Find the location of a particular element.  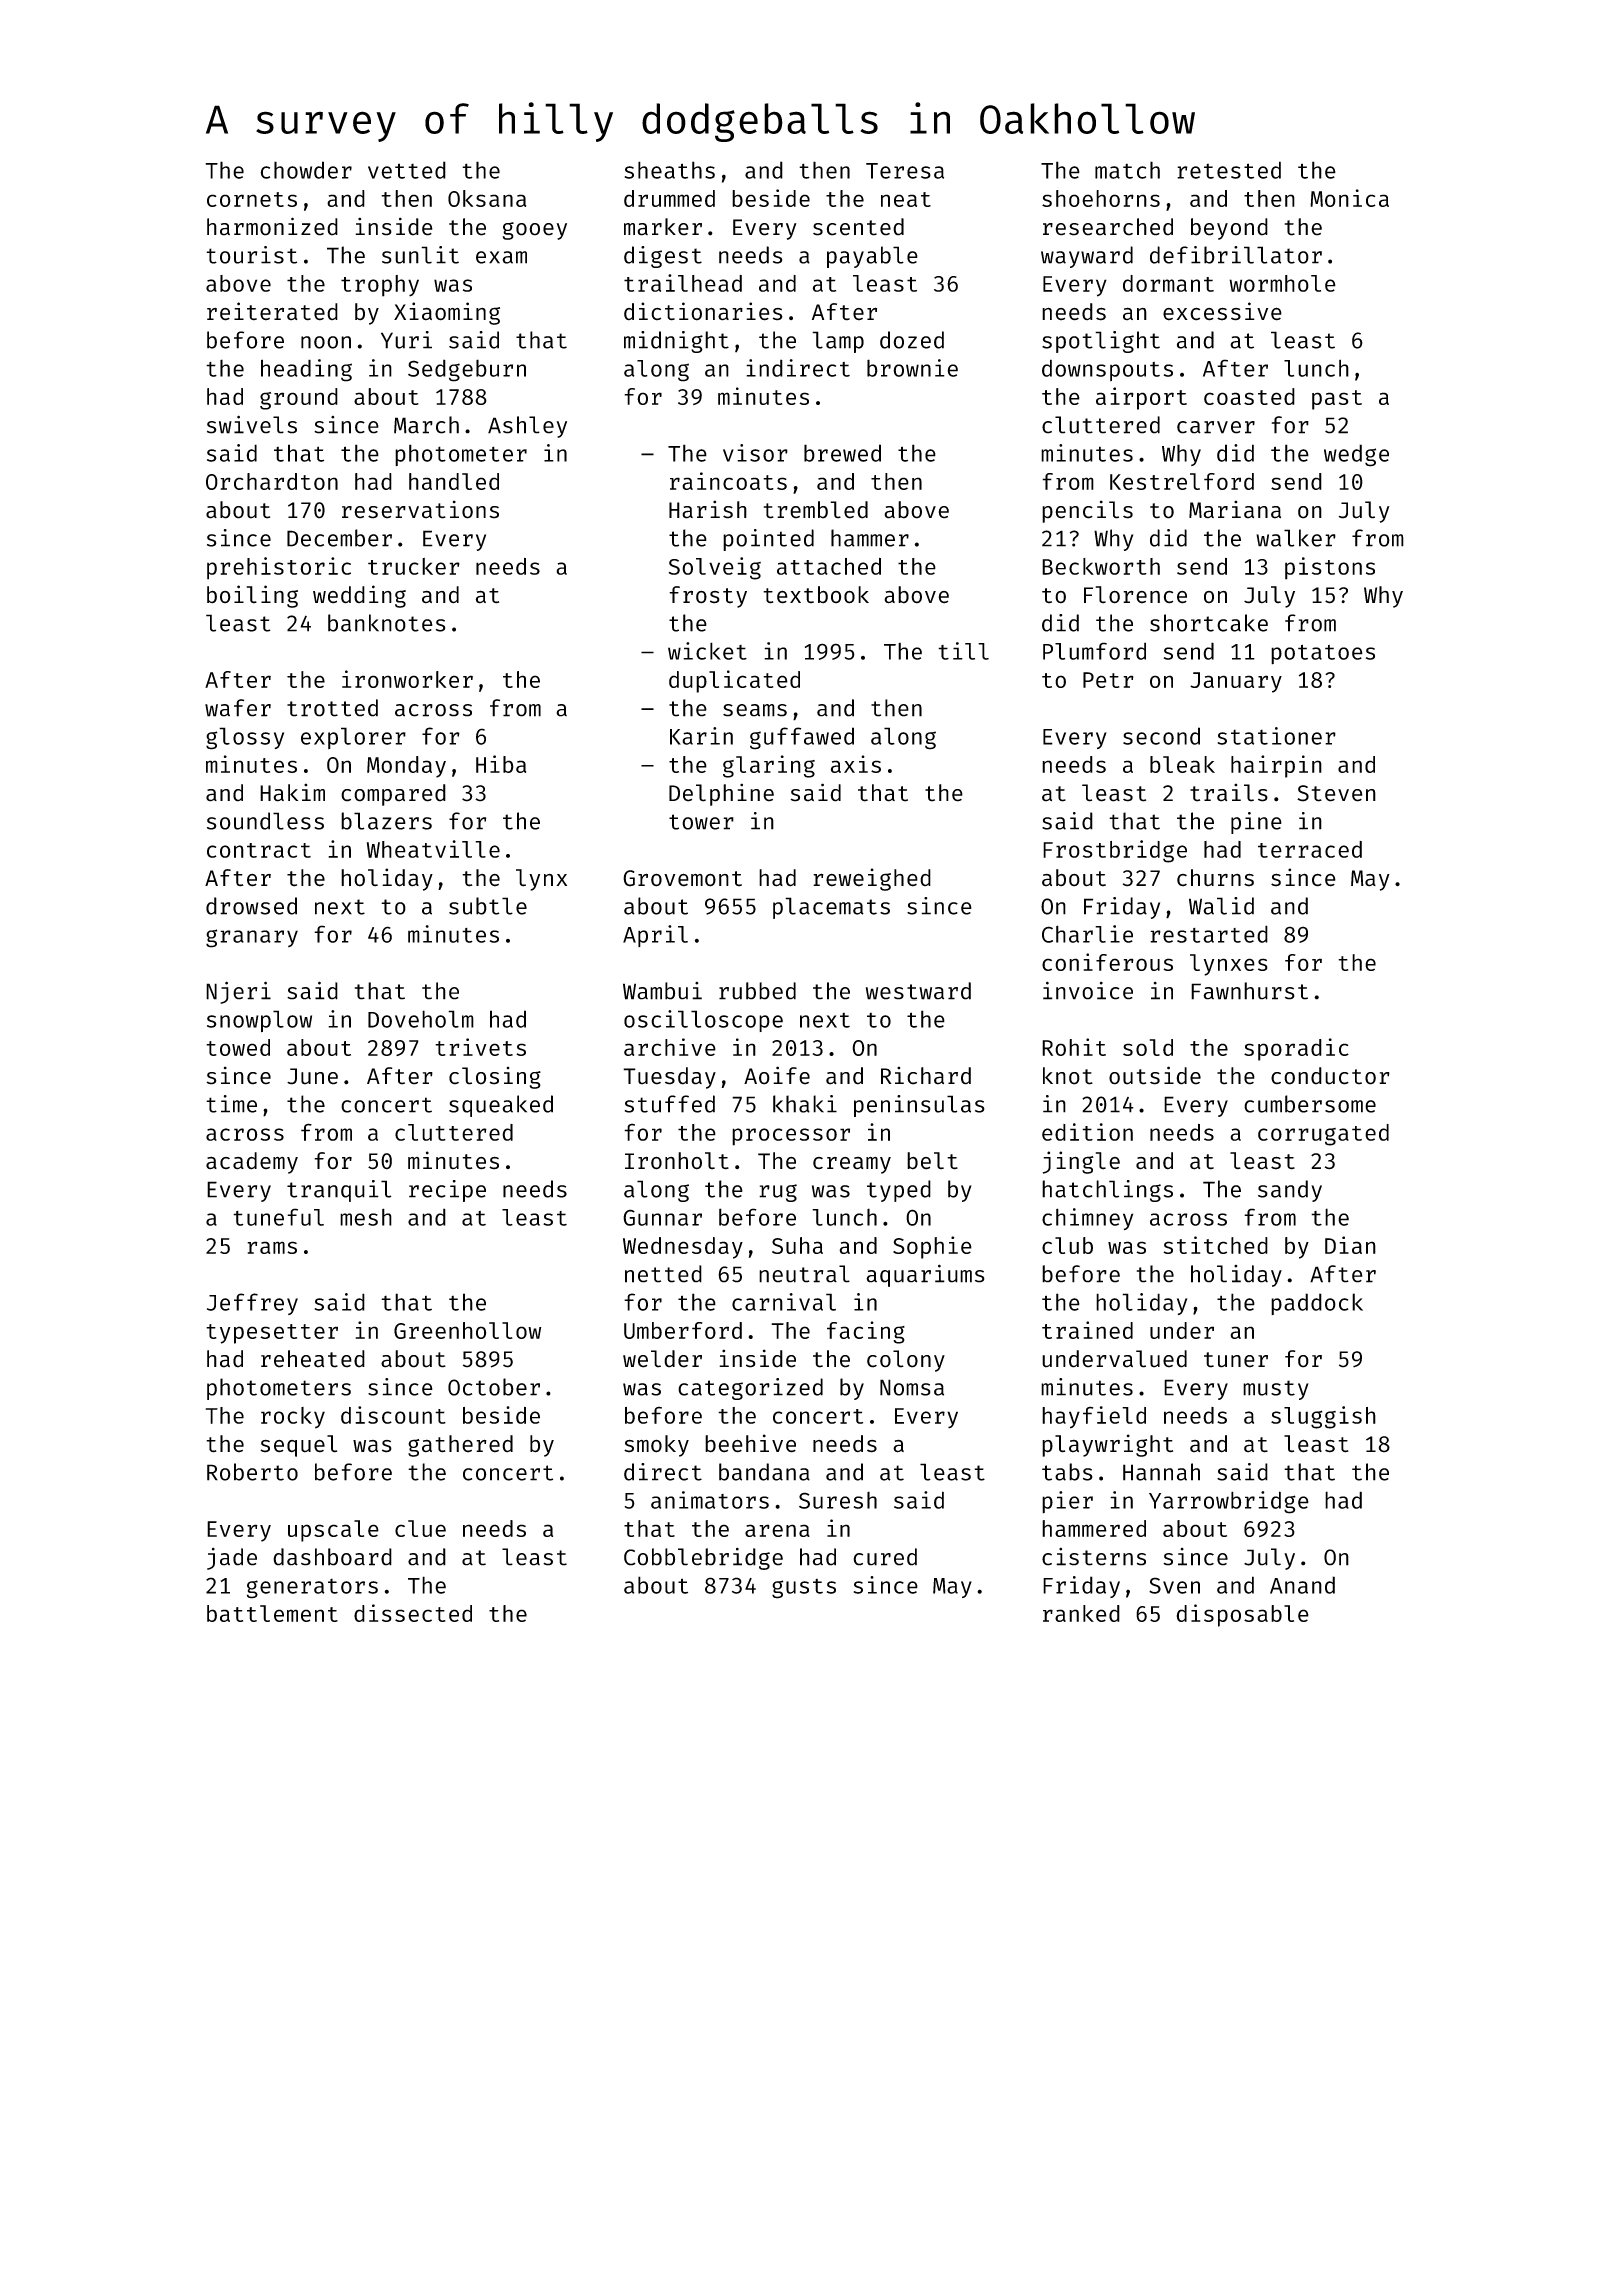

hatchlings is located at coordinates (1107, 1191).
